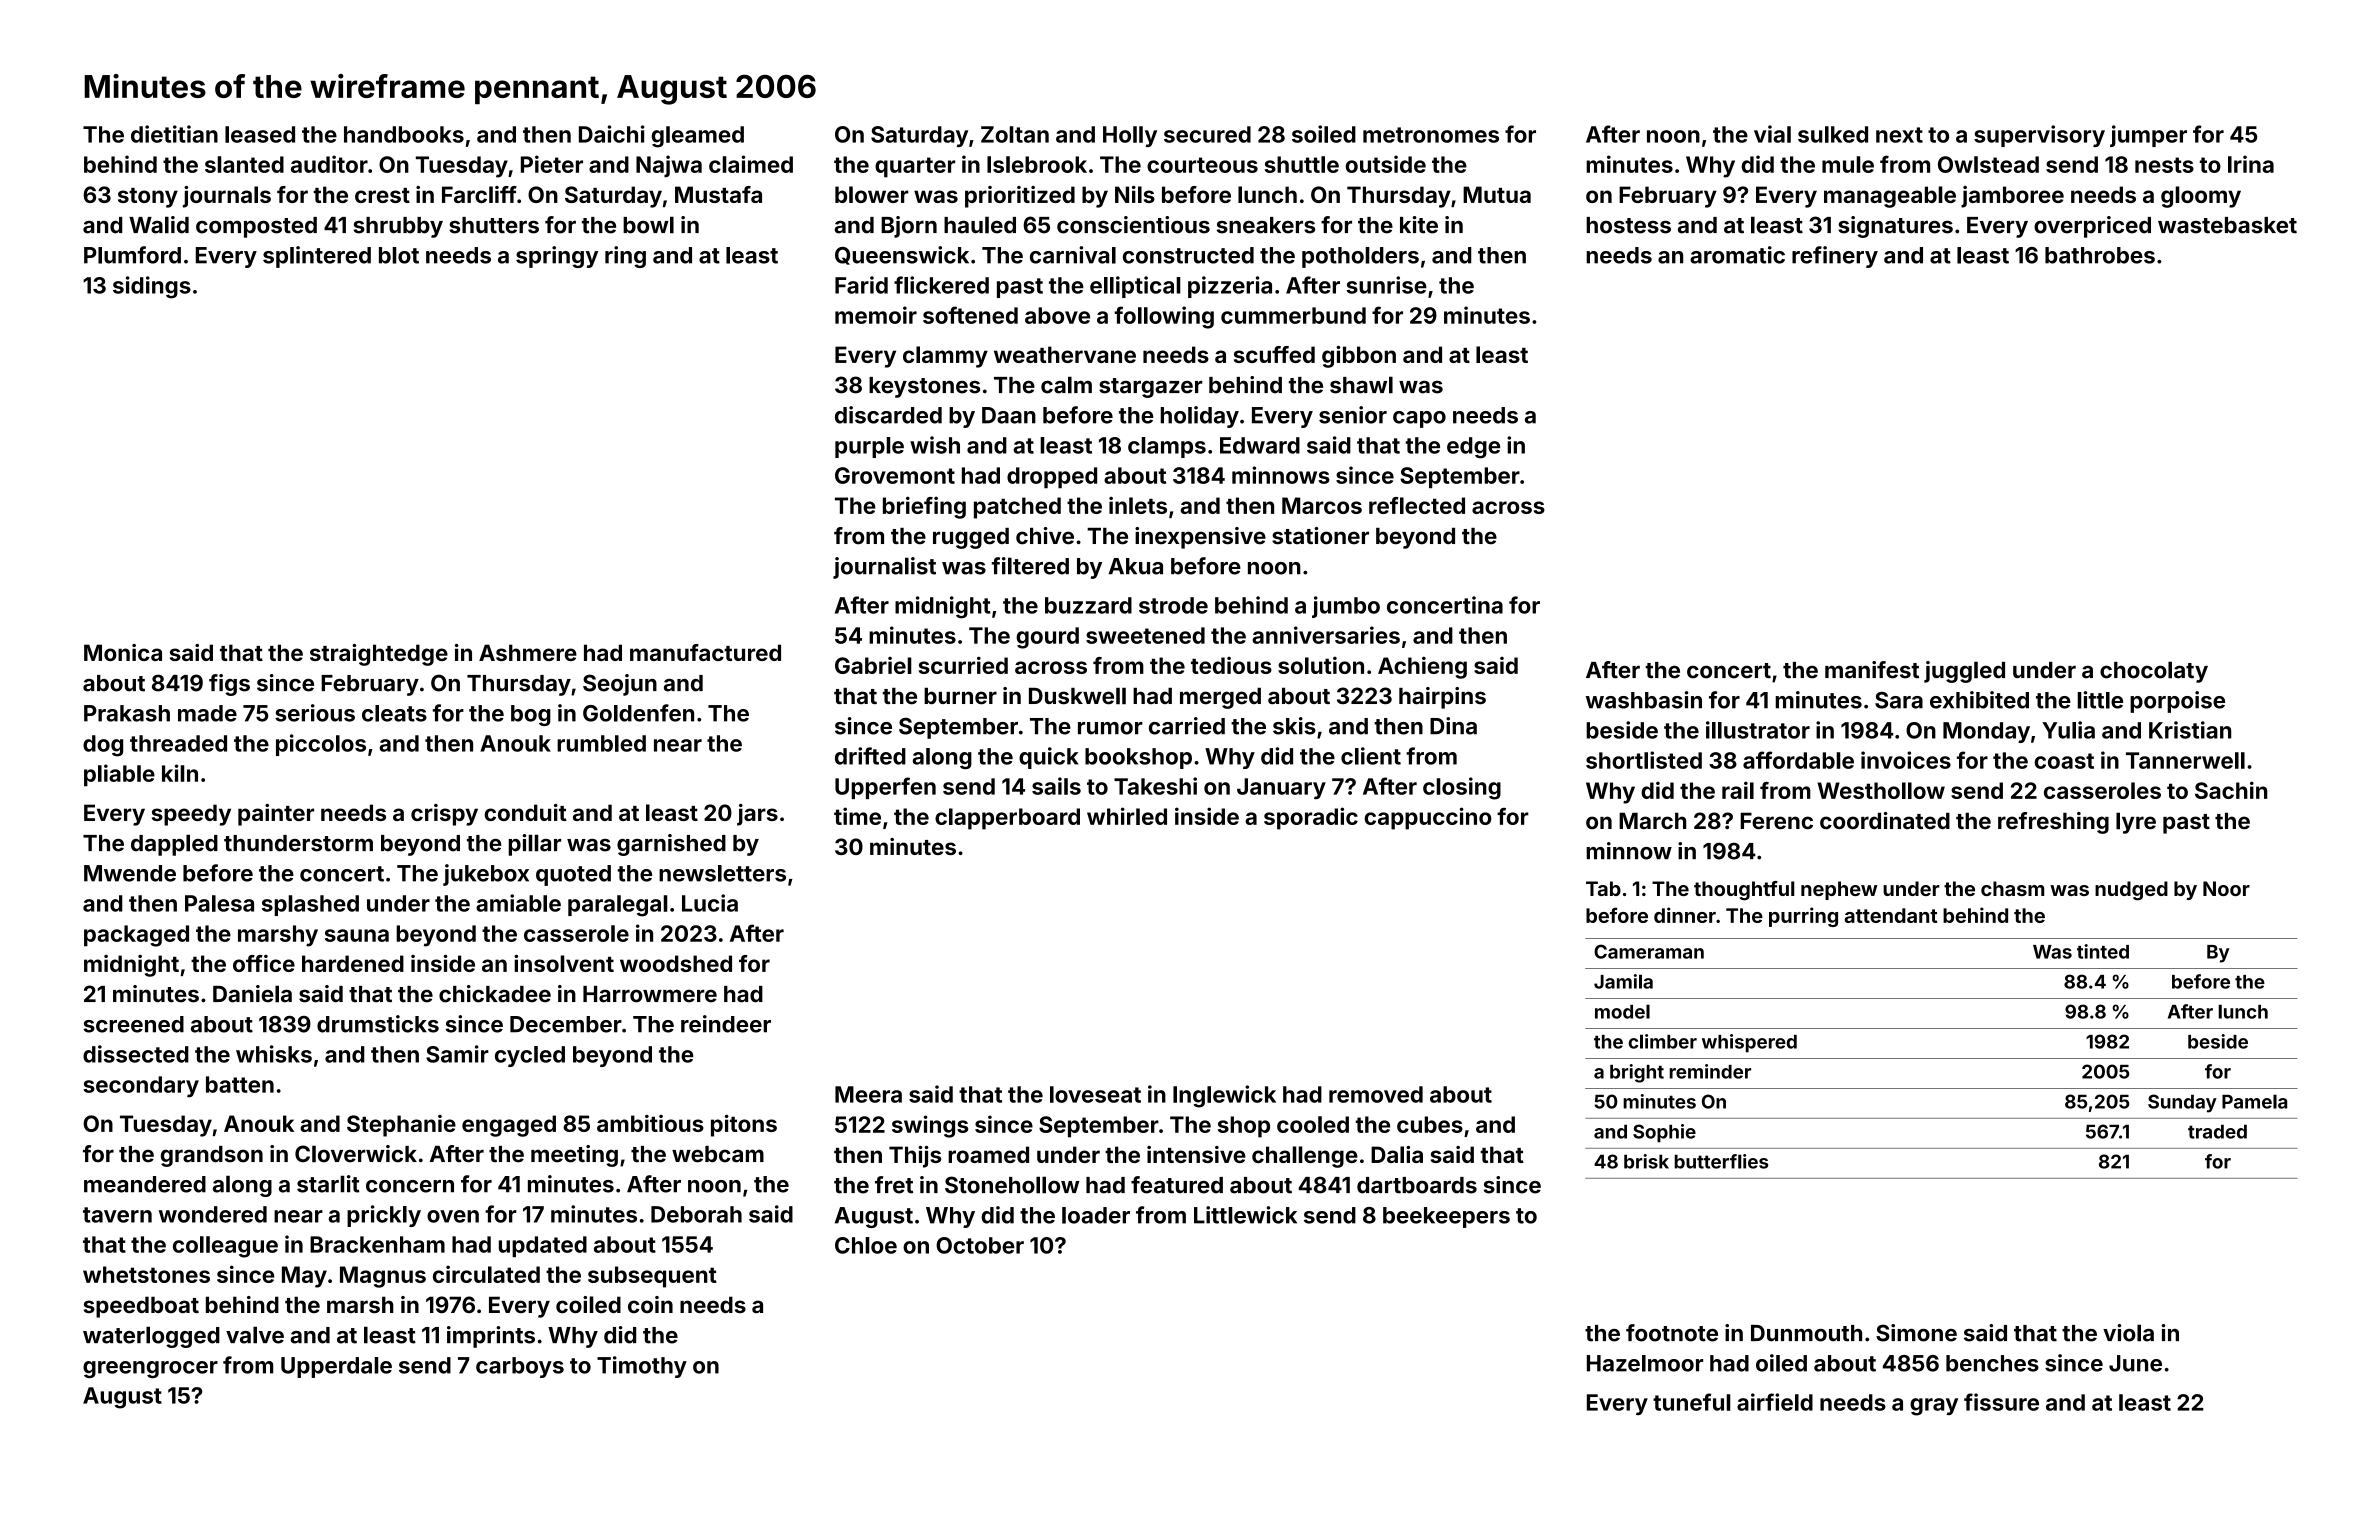  I want to click on dietitian, so click(174, 134).
